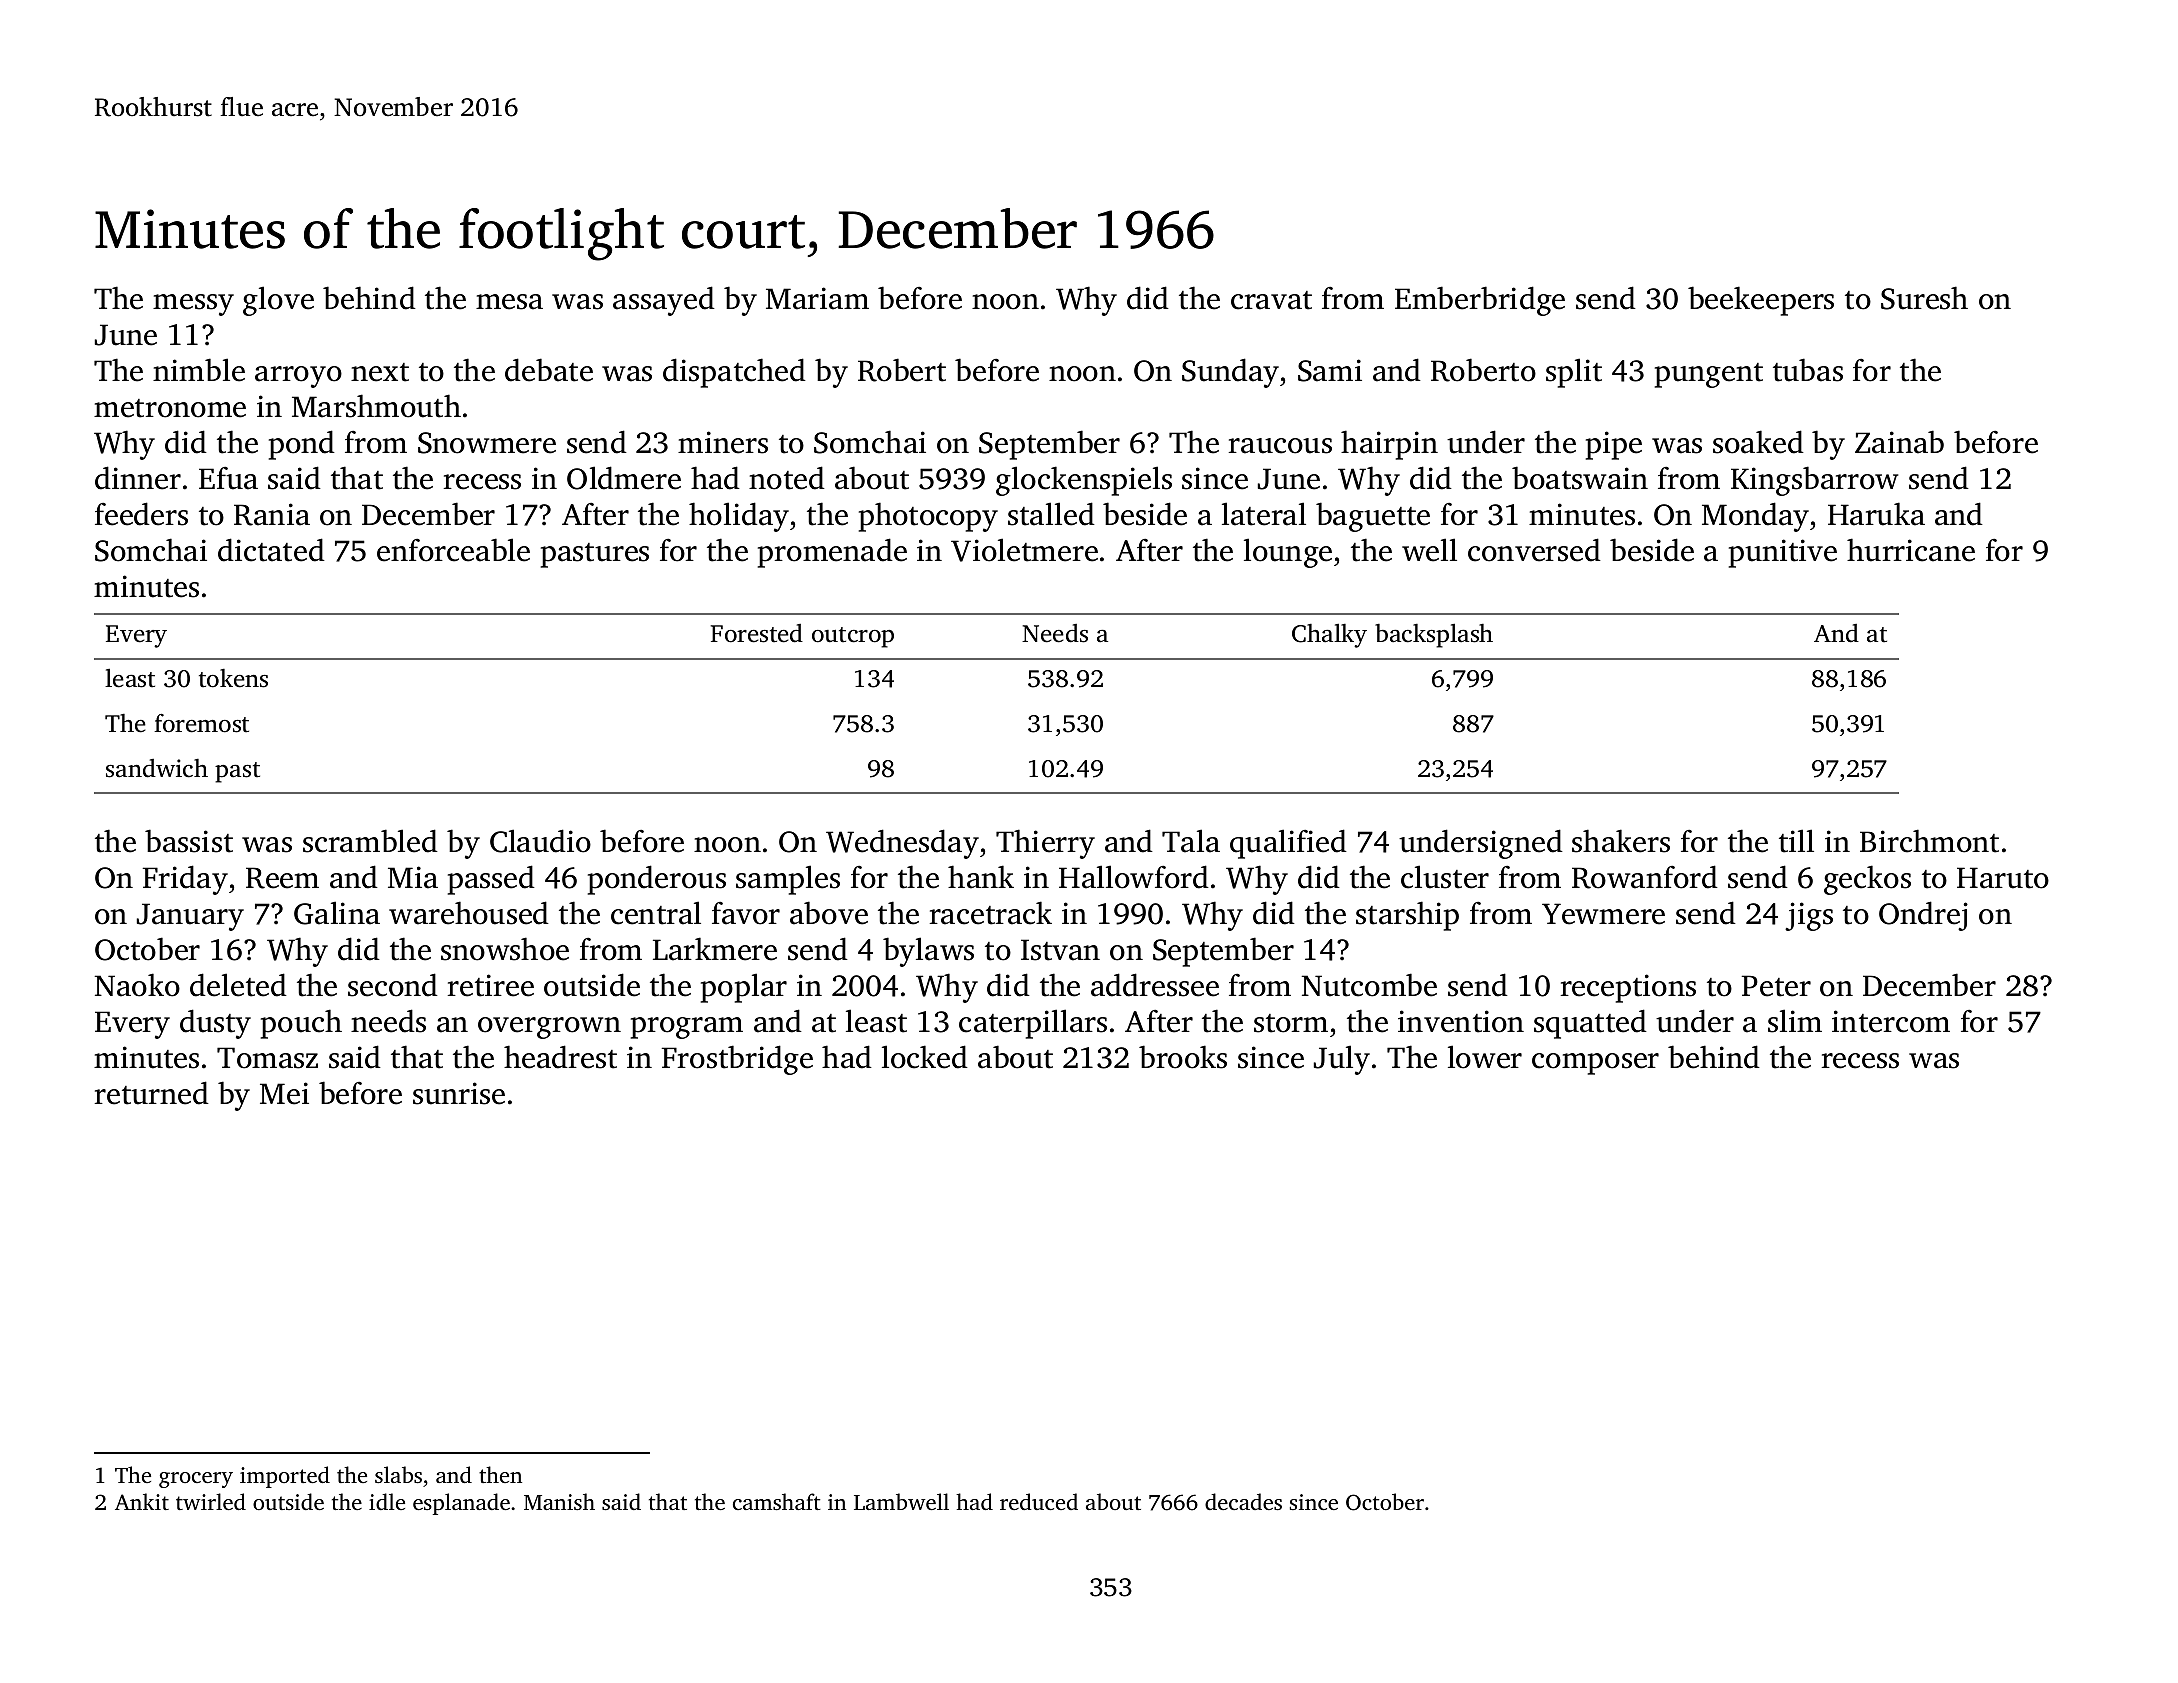 This page has height=1683, width=2178. What do you see at coordinates (1445, 877) in the page?
I see `cluster` at bounding box center [1445, 877].
